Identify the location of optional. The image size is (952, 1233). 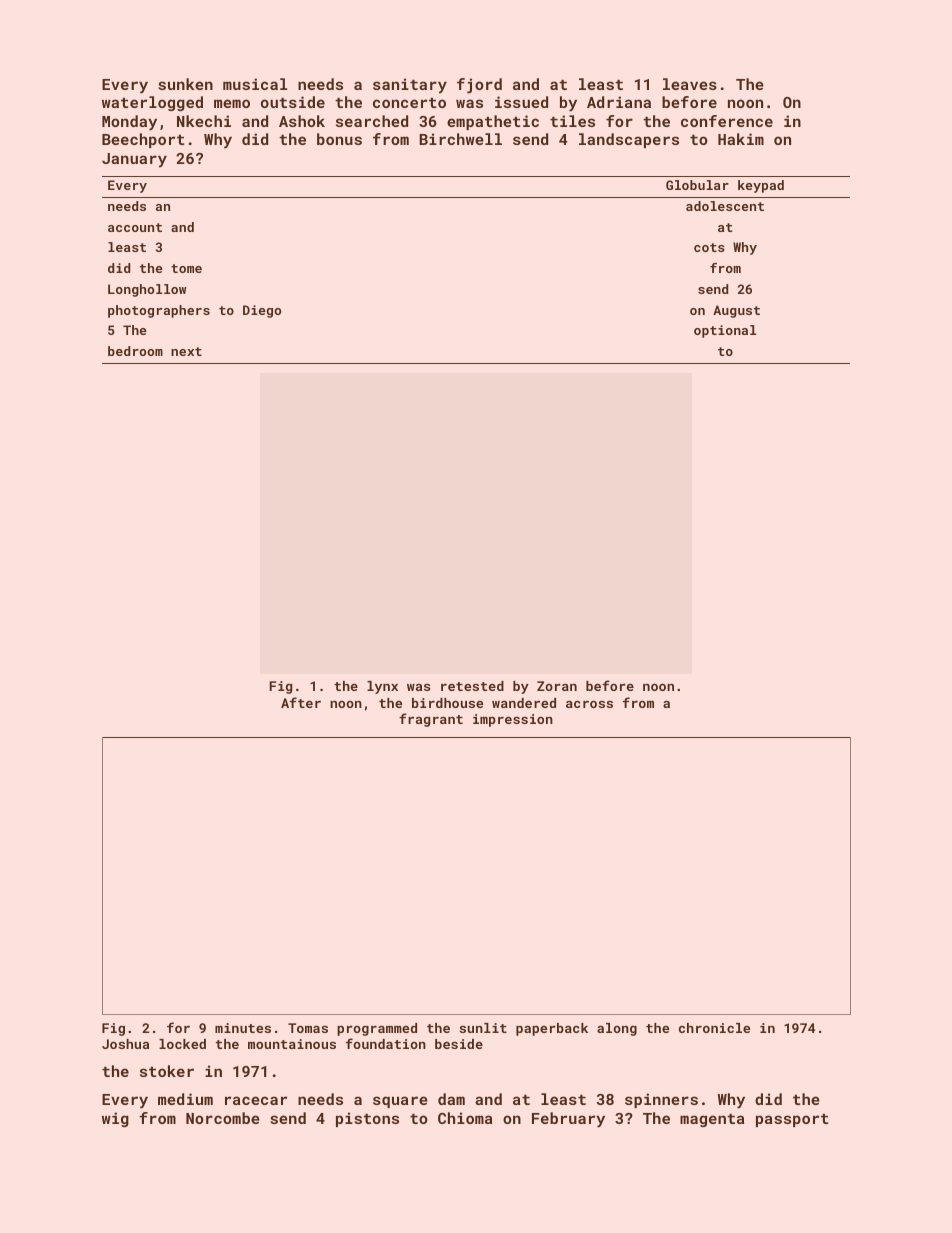
(725, 331).
